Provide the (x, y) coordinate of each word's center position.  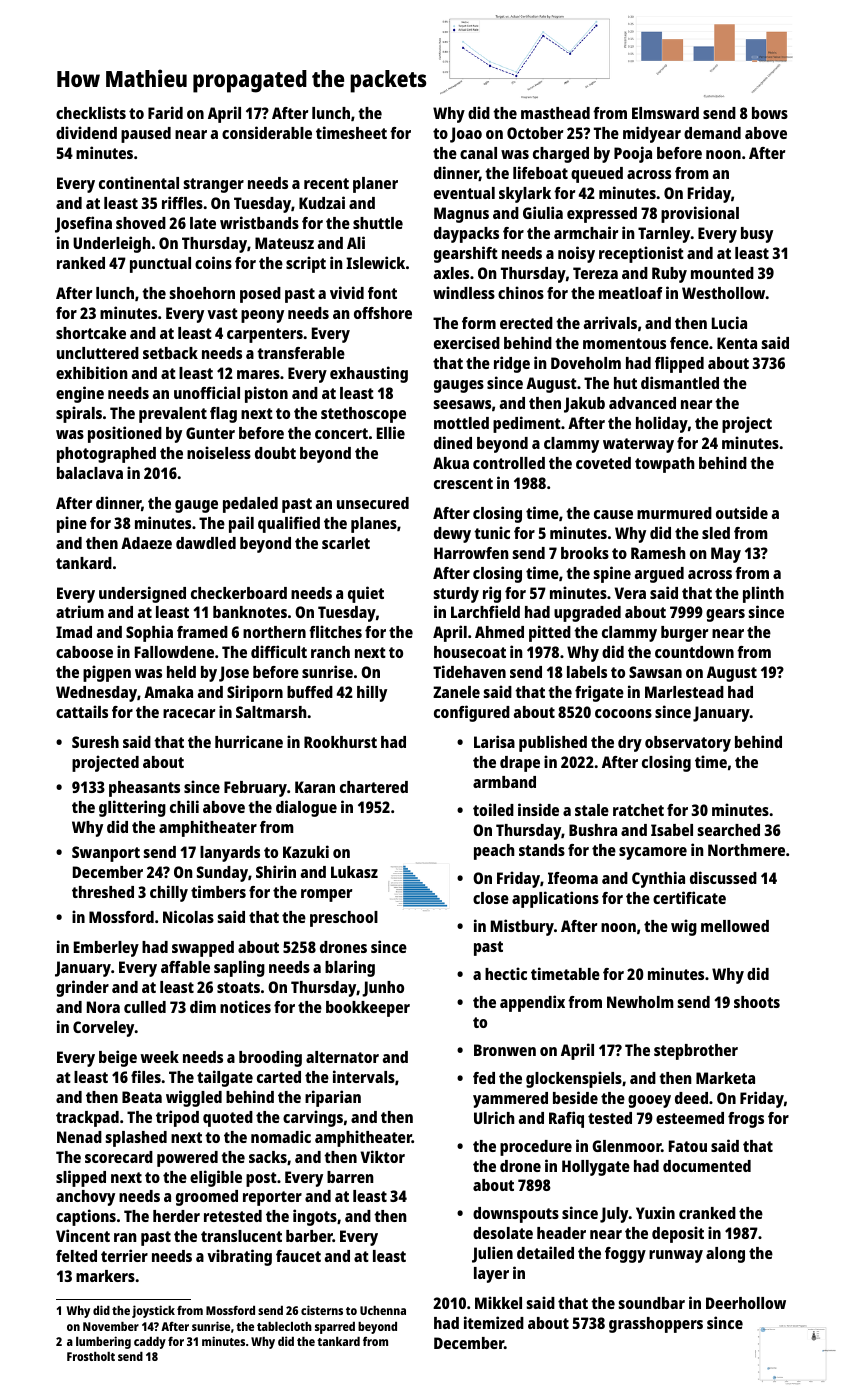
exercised (467, 342)
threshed (103, 892)
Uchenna (383, 1310)
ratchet (638, 810)
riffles (182, 202)
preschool (344, 919)
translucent (241, 1236)
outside (742, 512)
